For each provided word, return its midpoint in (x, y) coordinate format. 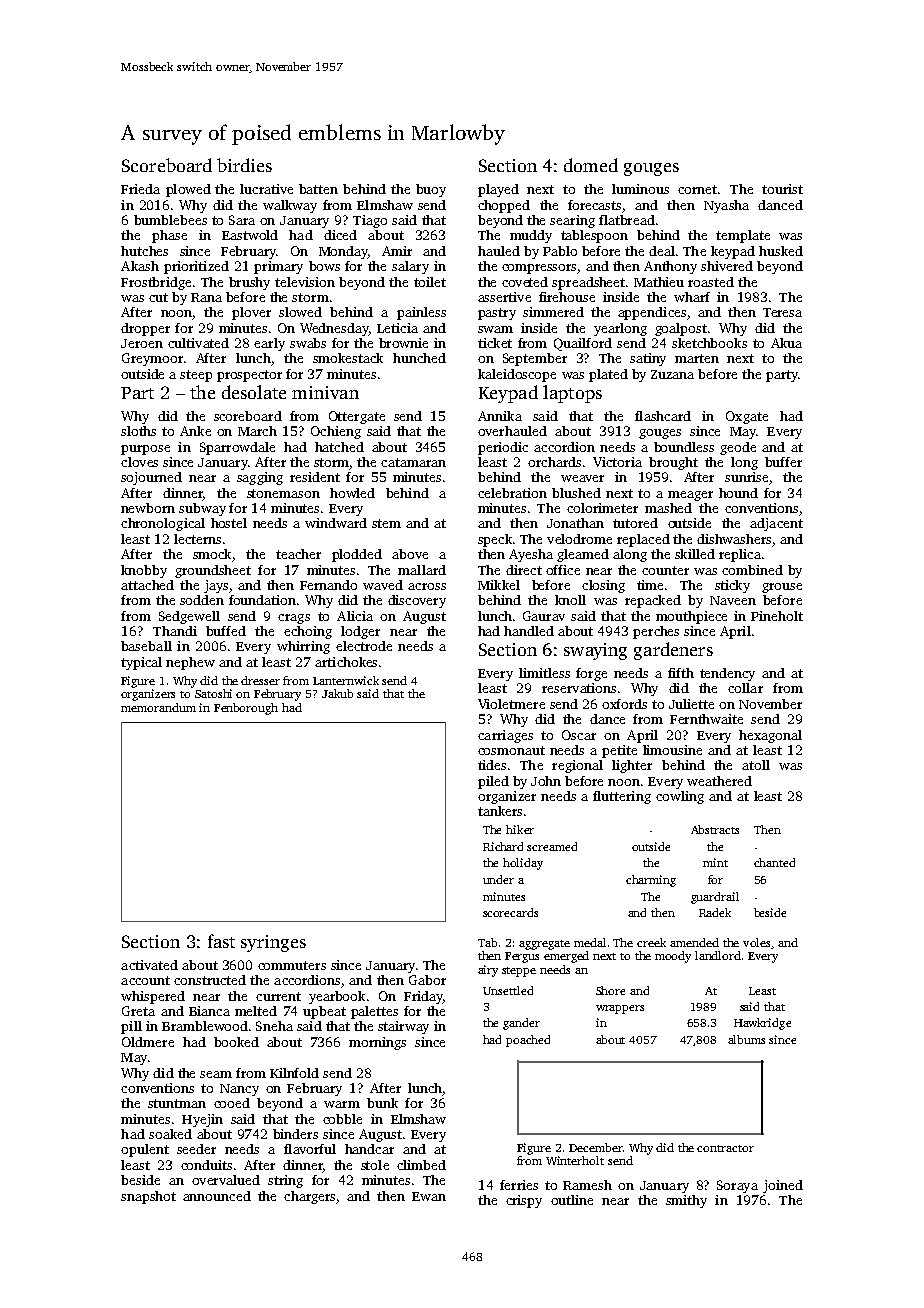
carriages (505, 736)
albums (746, 1039)
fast (221, 941)
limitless (544, 673)
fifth (681, 673)
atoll (756, 765)
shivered (727, 266)
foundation (262, 600)
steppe (519, 972)
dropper (145, 329)
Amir (397, 251)
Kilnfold (294, 1073)
